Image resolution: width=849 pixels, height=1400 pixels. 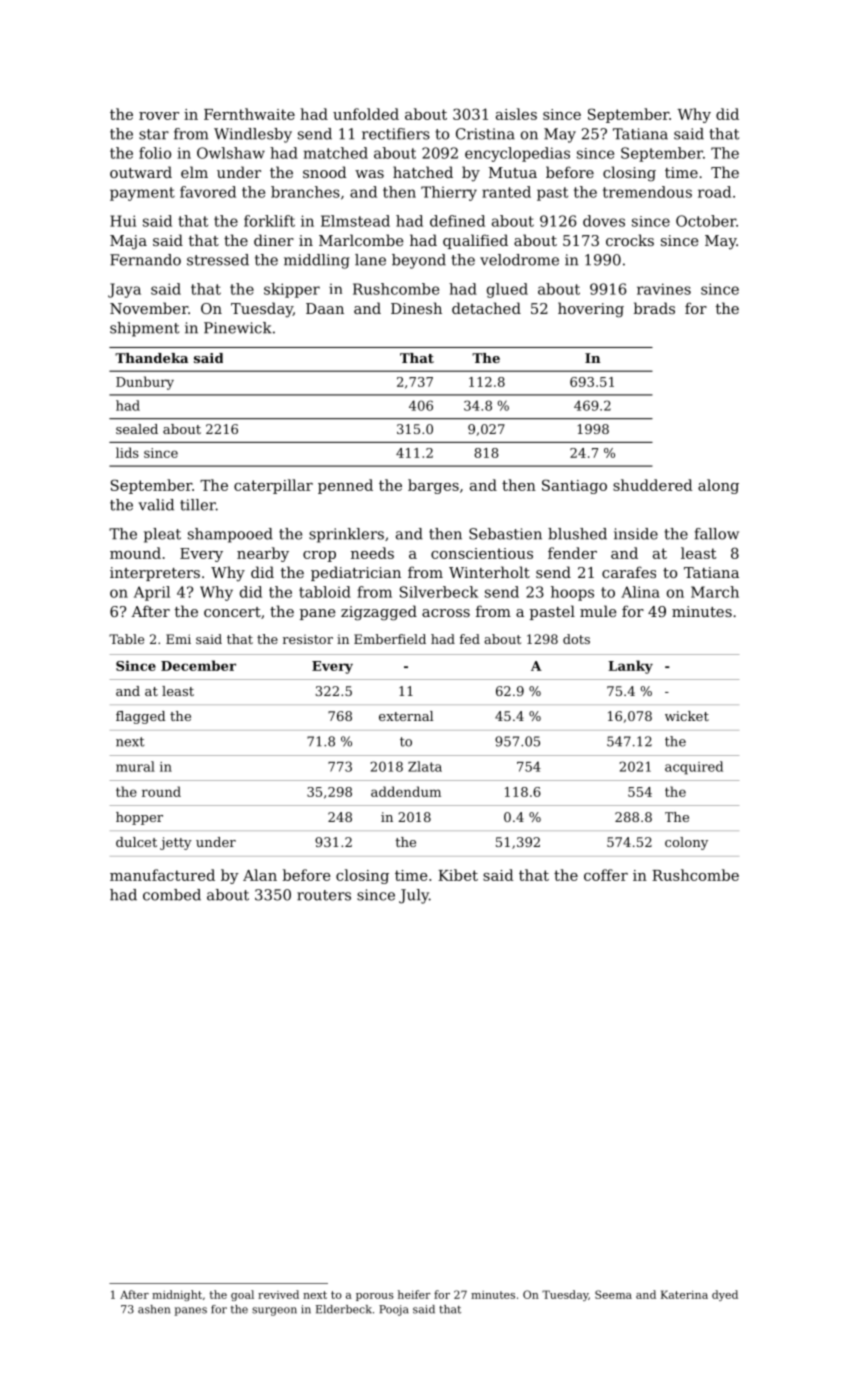 I want to click on road, so click(x=714, y=192).
